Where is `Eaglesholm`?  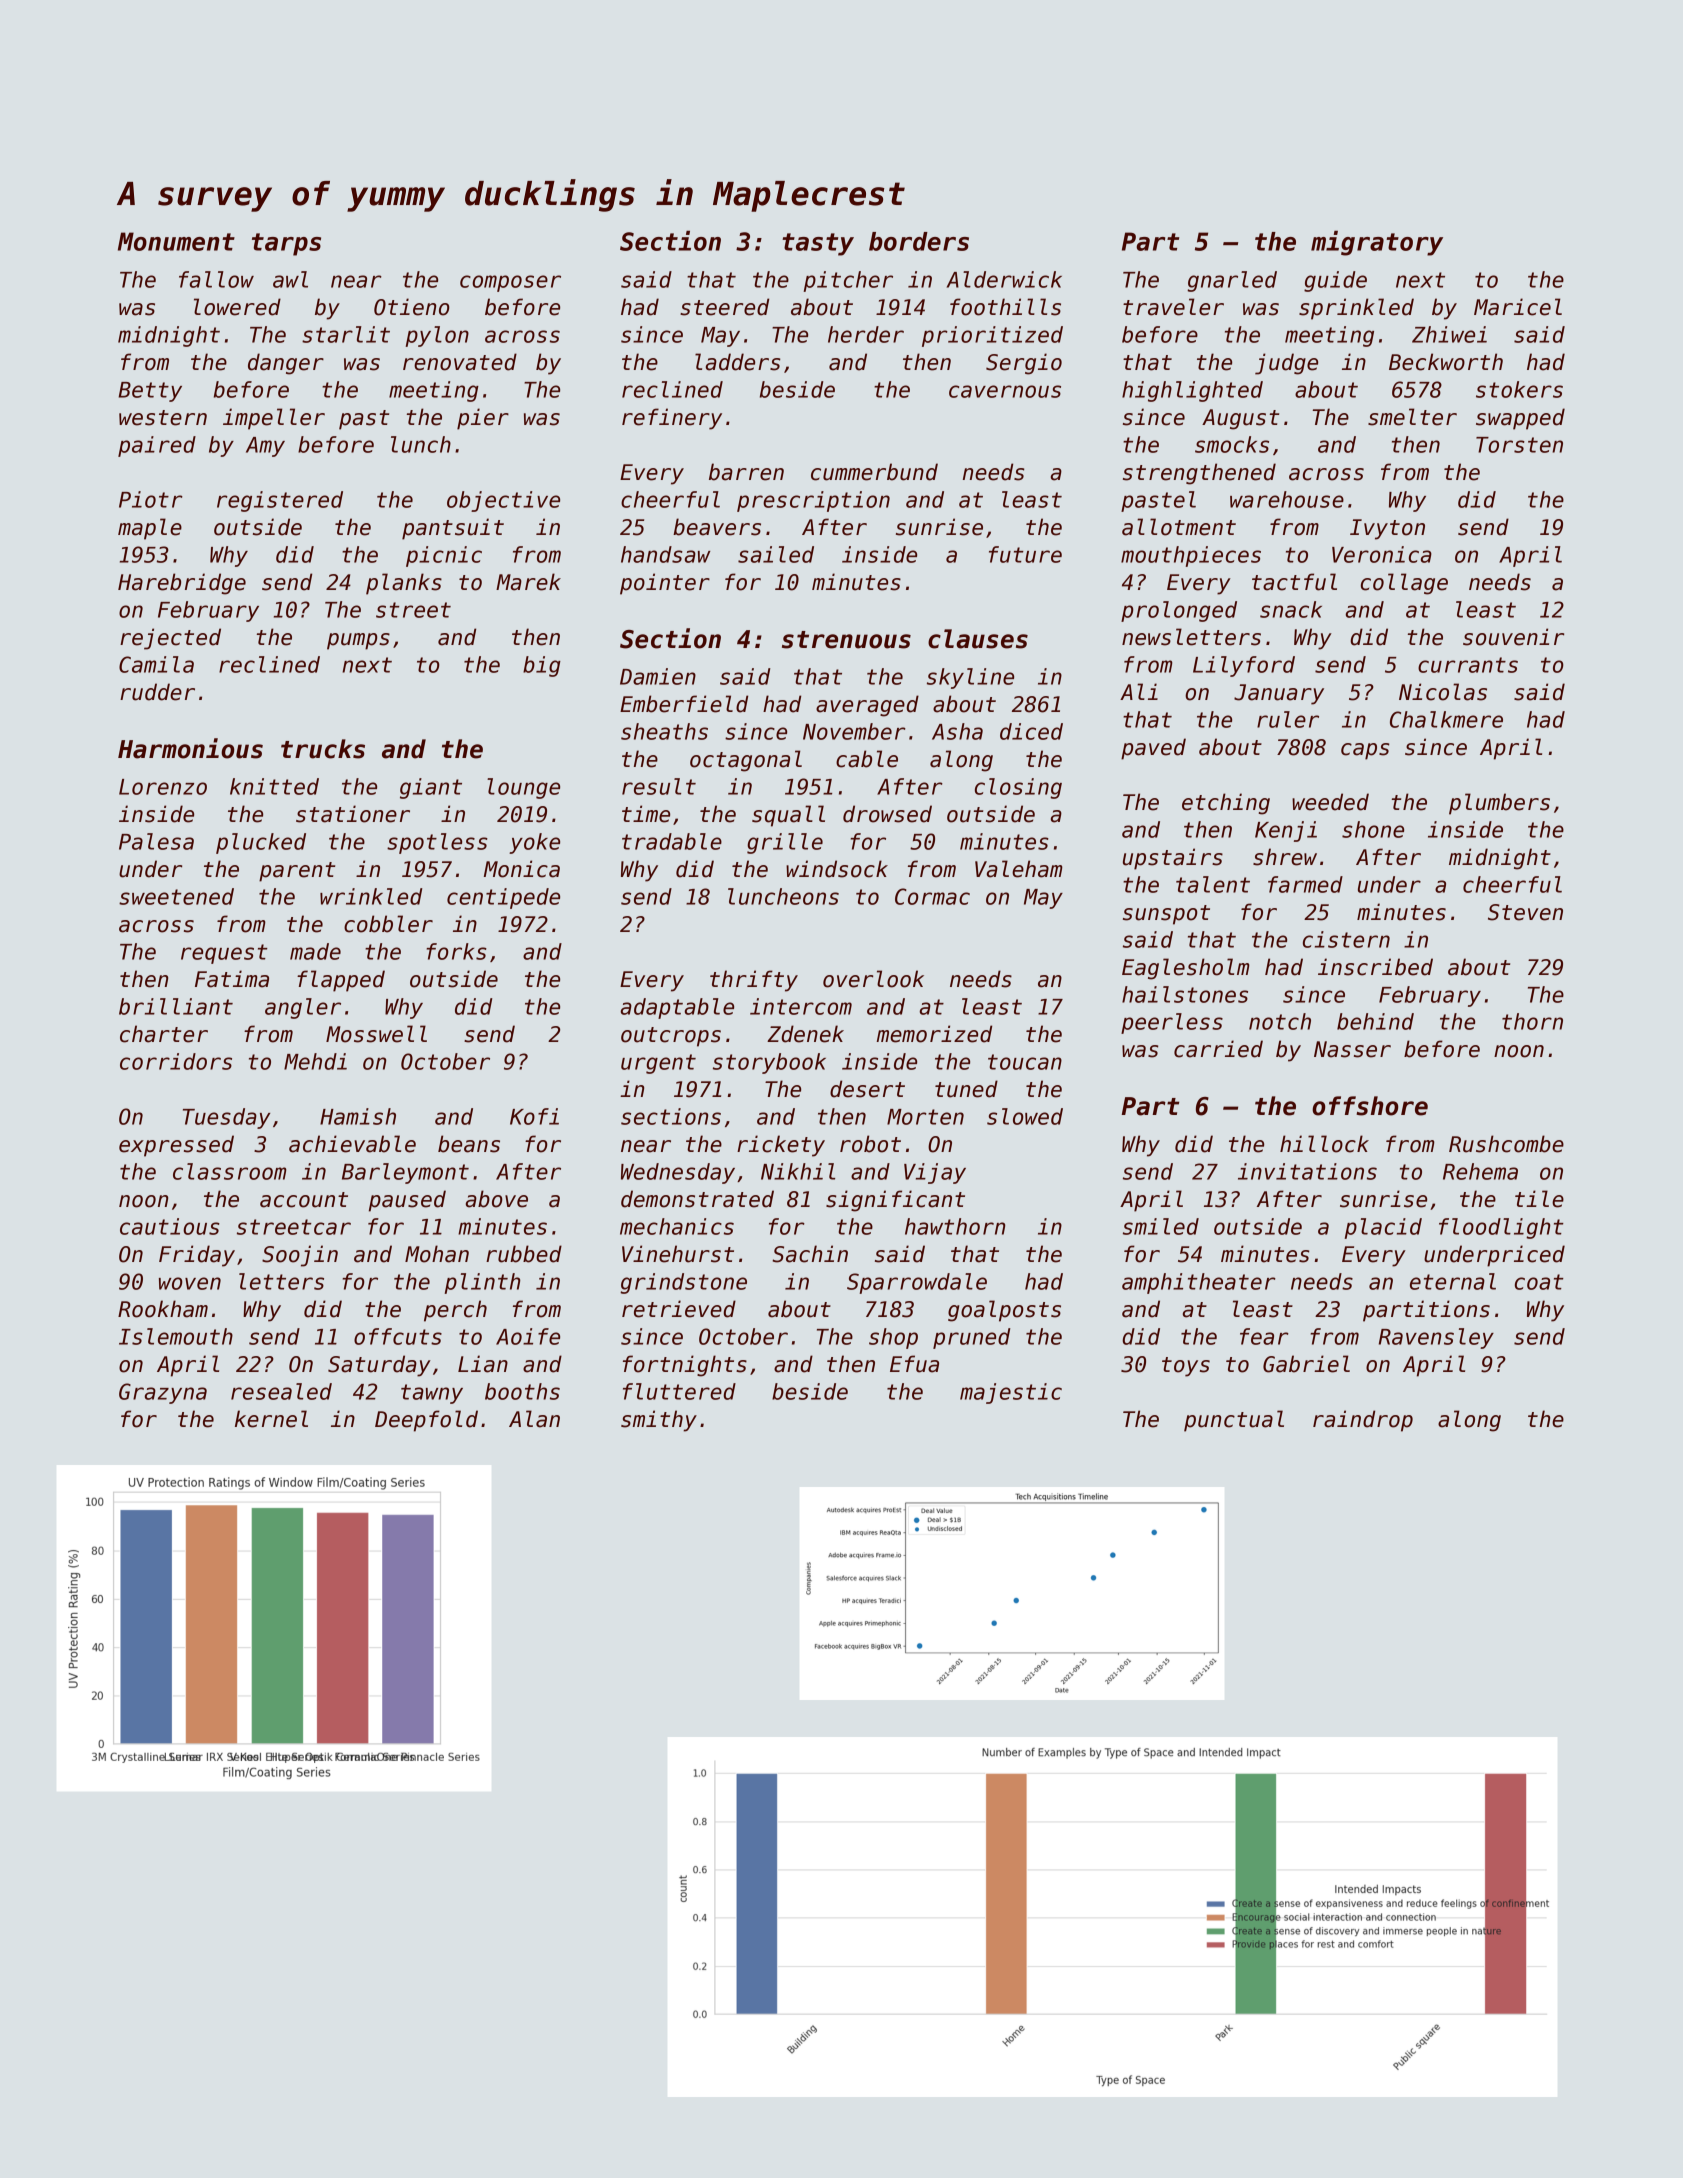 Eaglesholm is located at coordinates (1186, 969).
